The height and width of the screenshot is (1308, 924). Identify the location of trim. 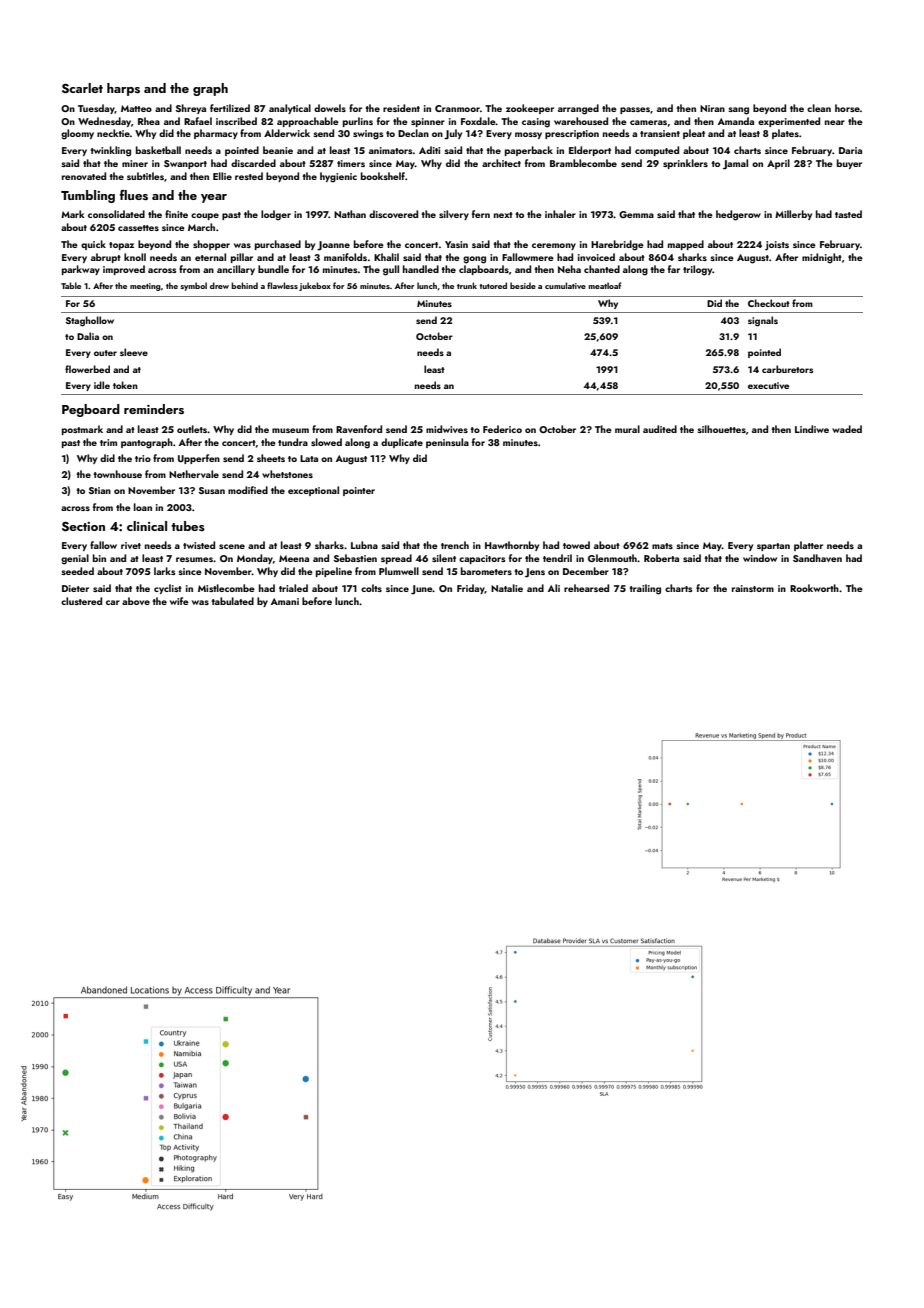
(108, 442).
